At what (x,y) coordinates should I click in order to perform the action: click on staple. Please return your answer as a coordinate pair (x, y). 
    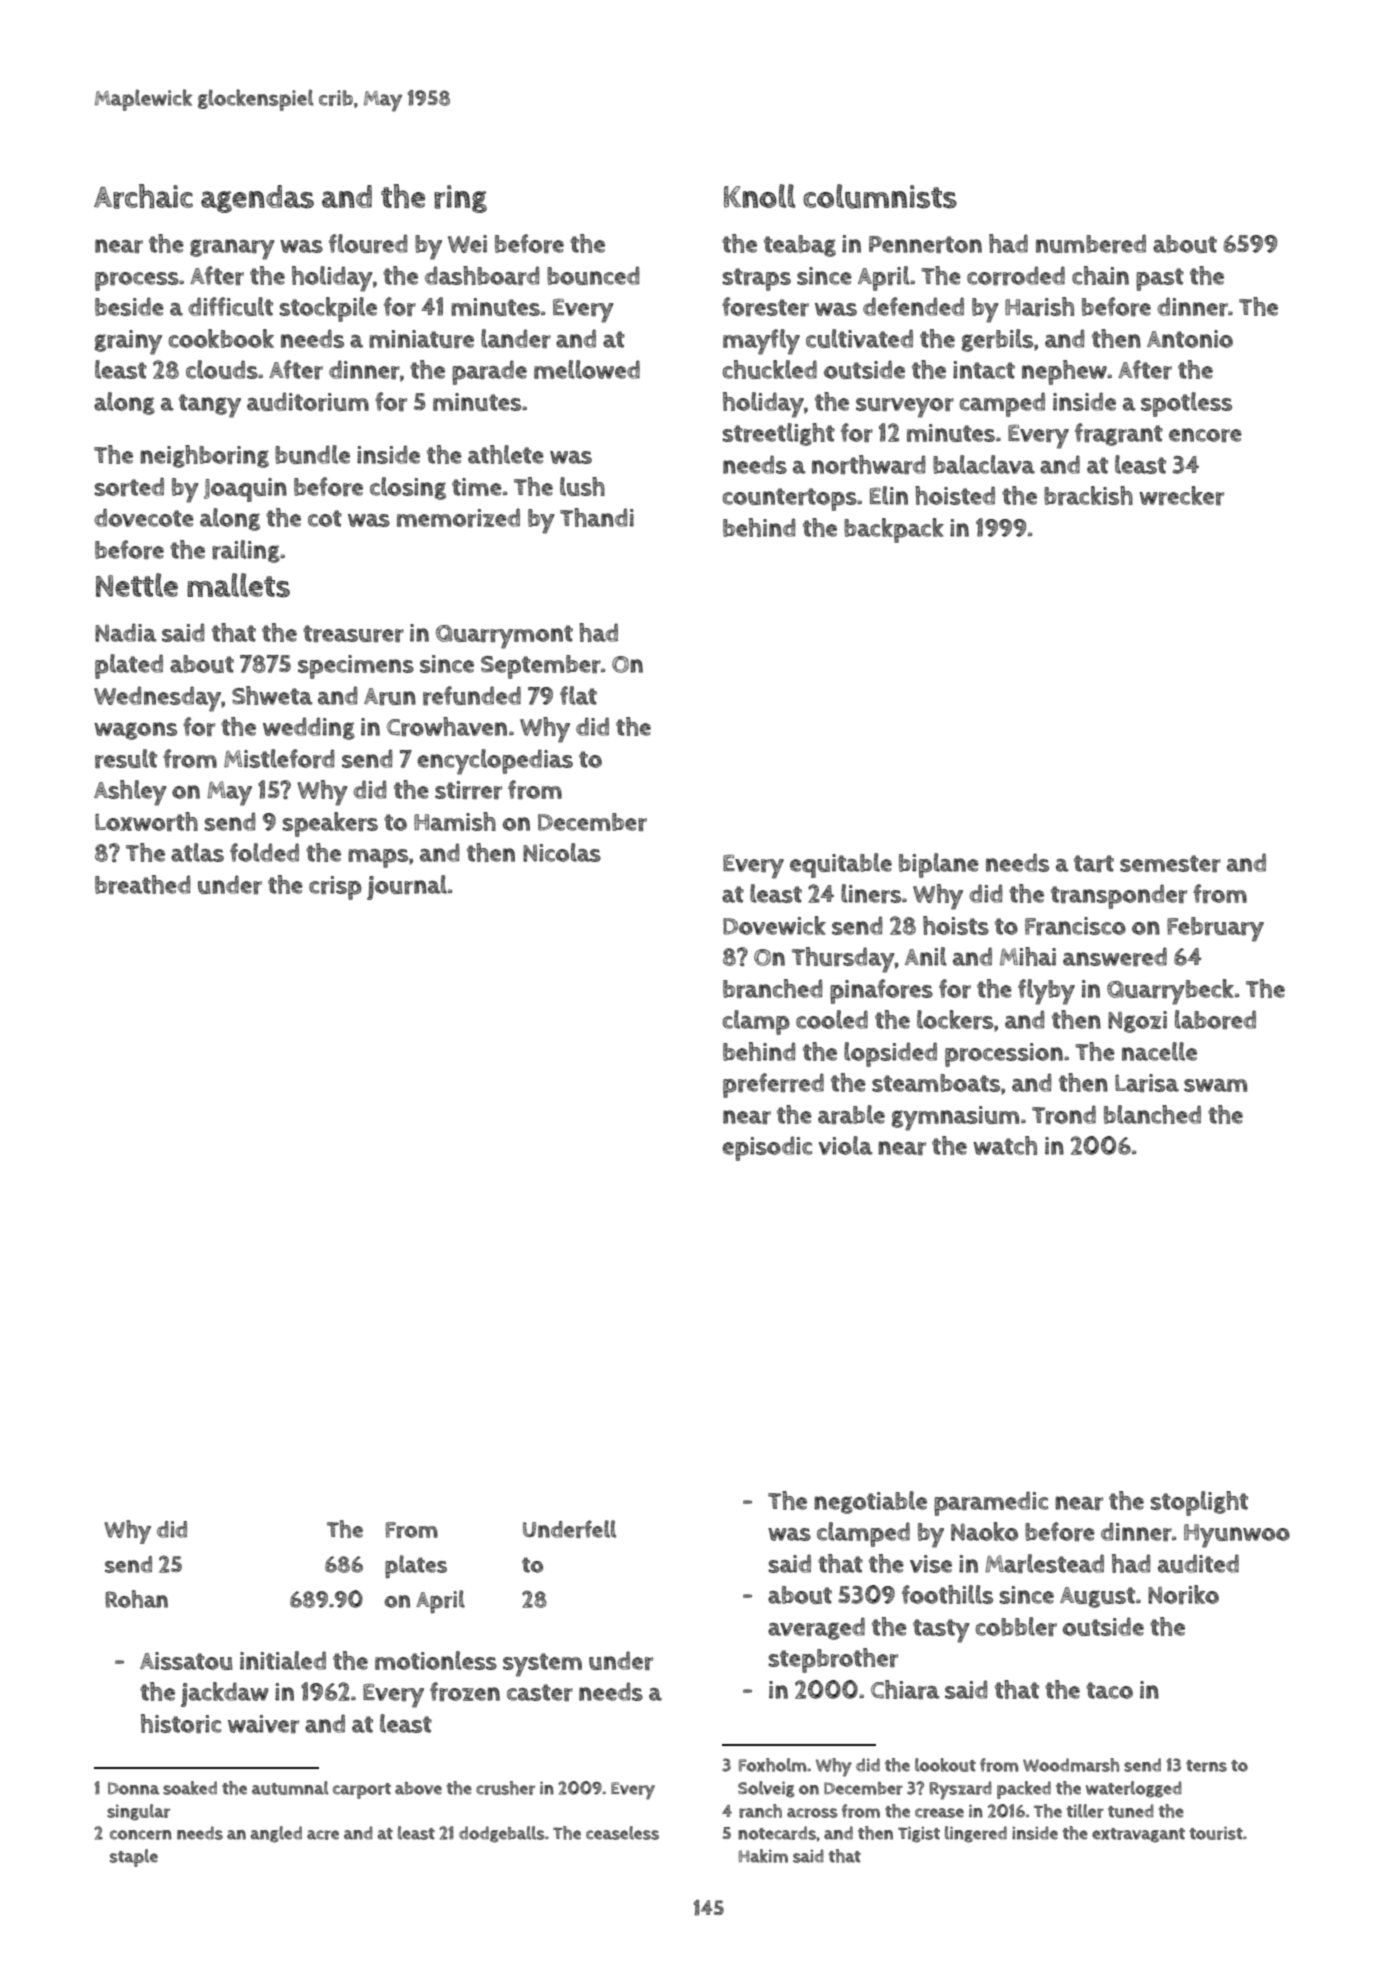
    Looking at the image, I should click on (134, 1858).
